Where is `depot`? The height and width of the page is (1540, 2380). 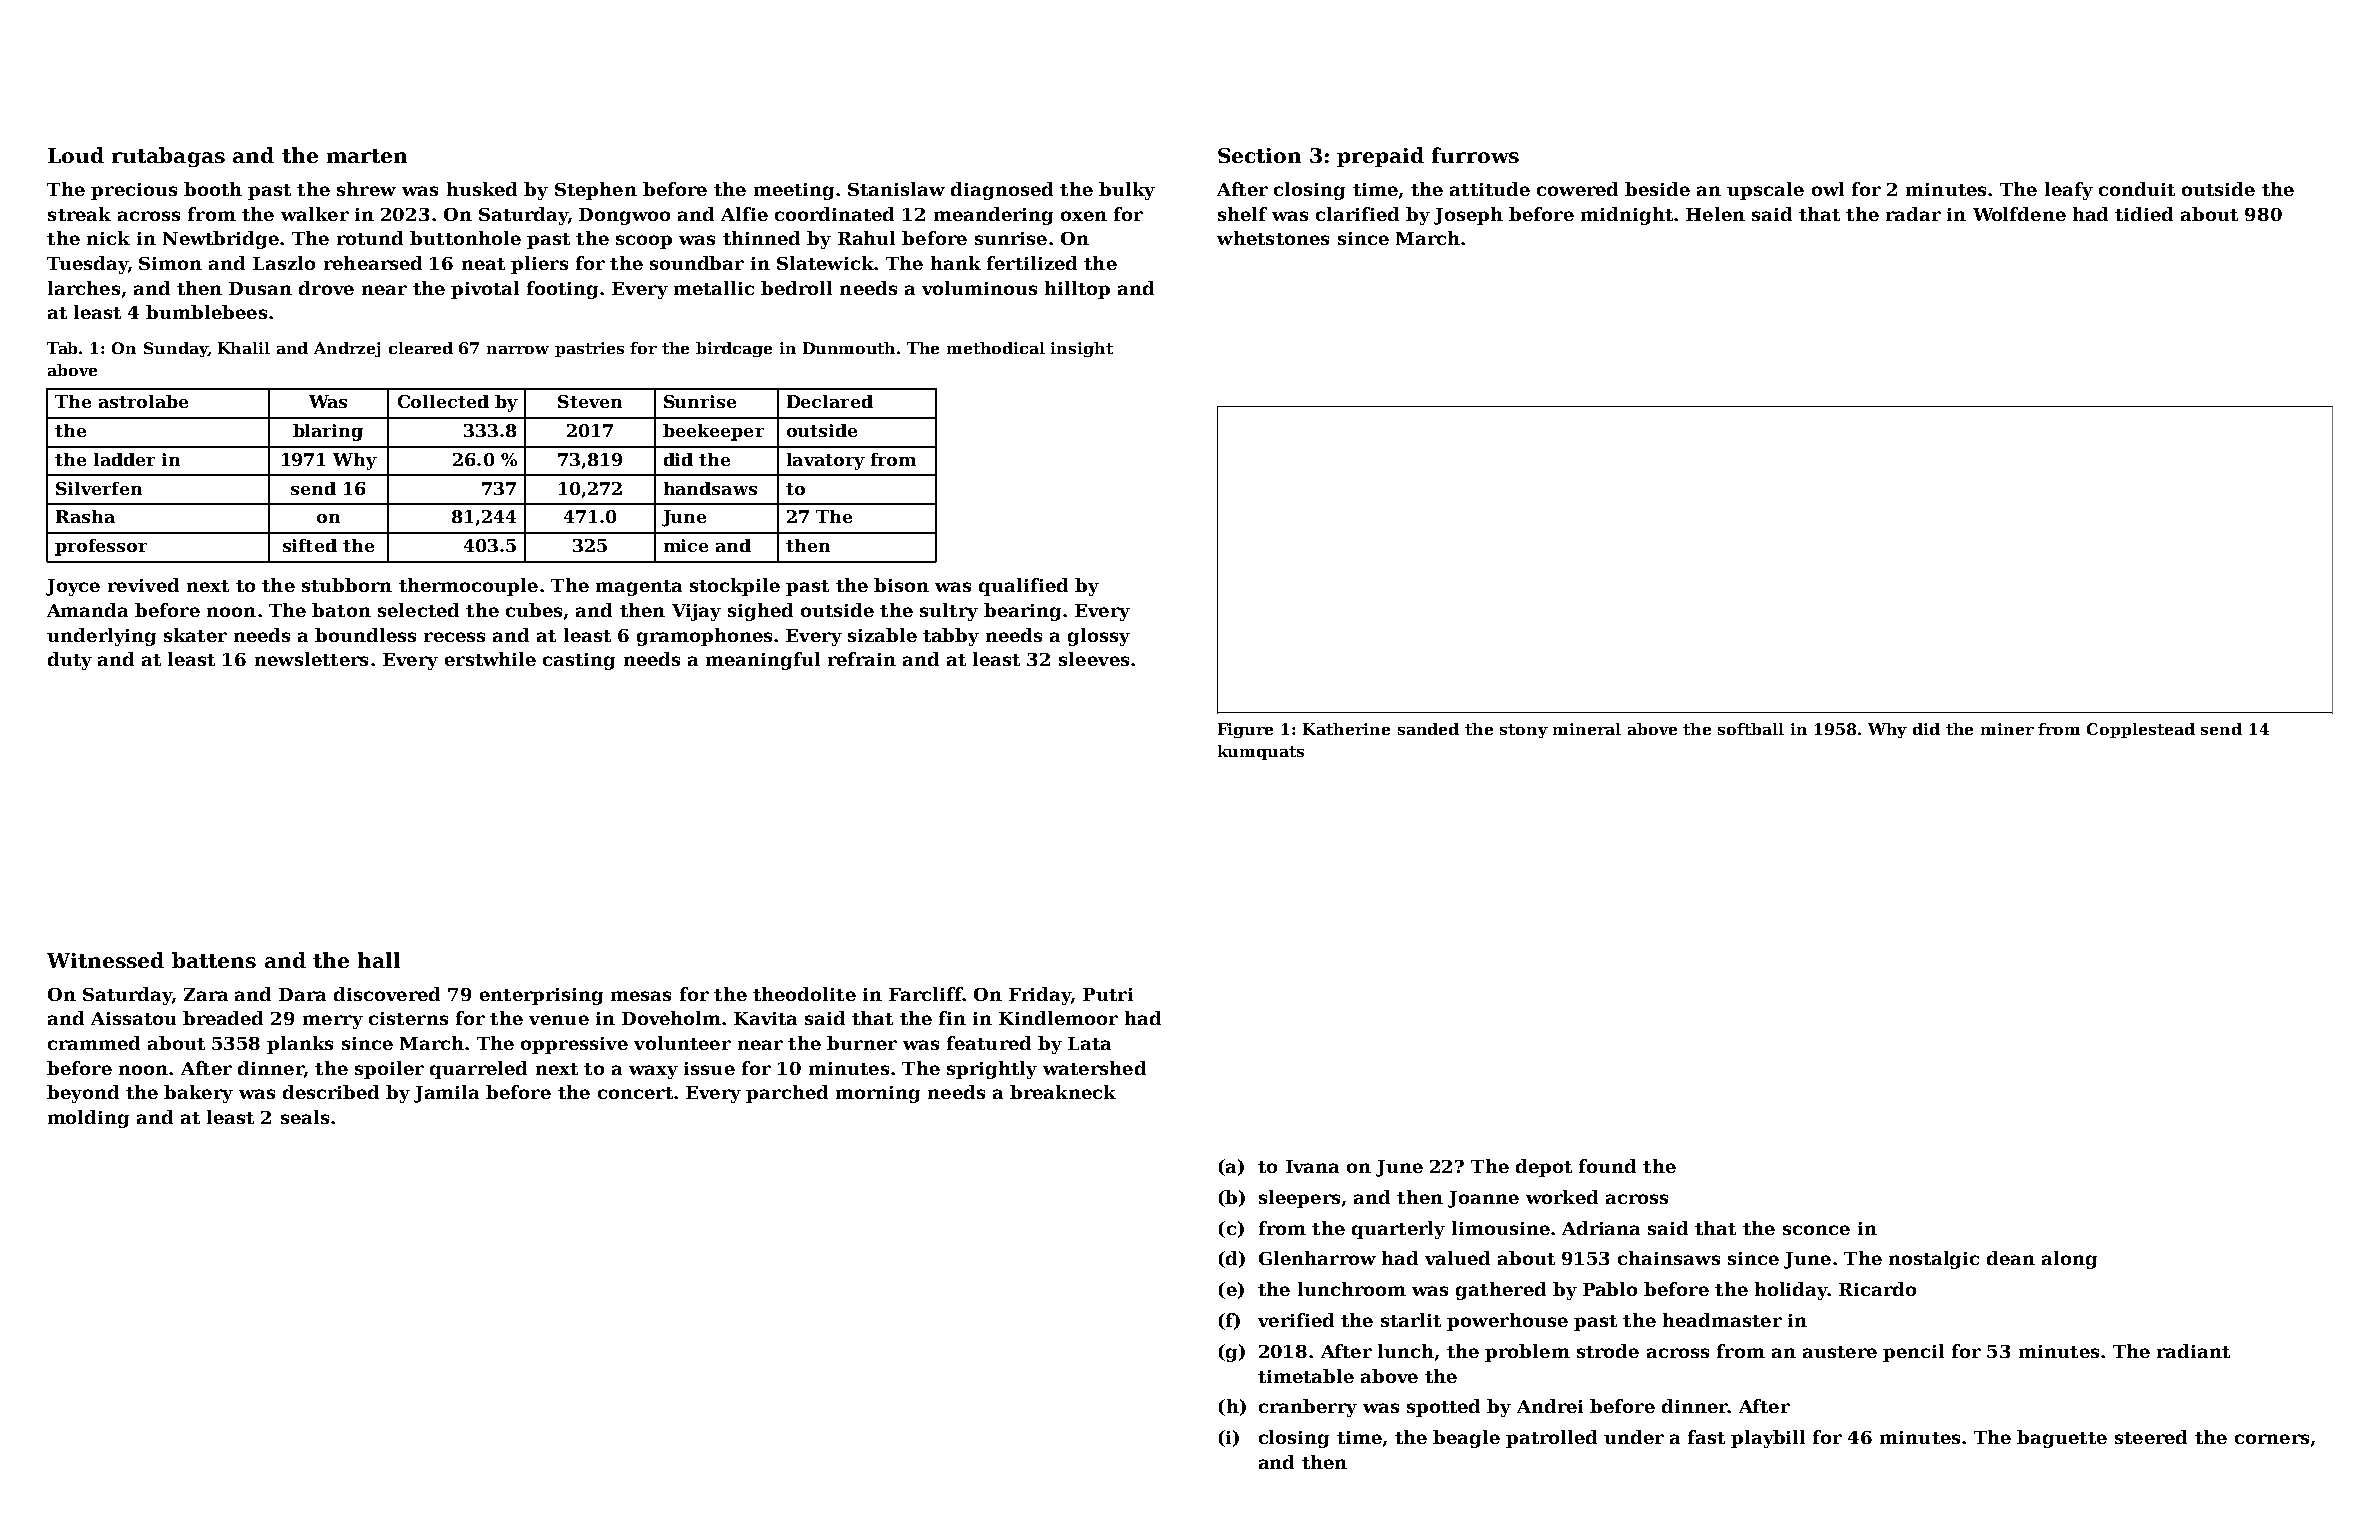 depot is located at coordinates (1544, 1168).
